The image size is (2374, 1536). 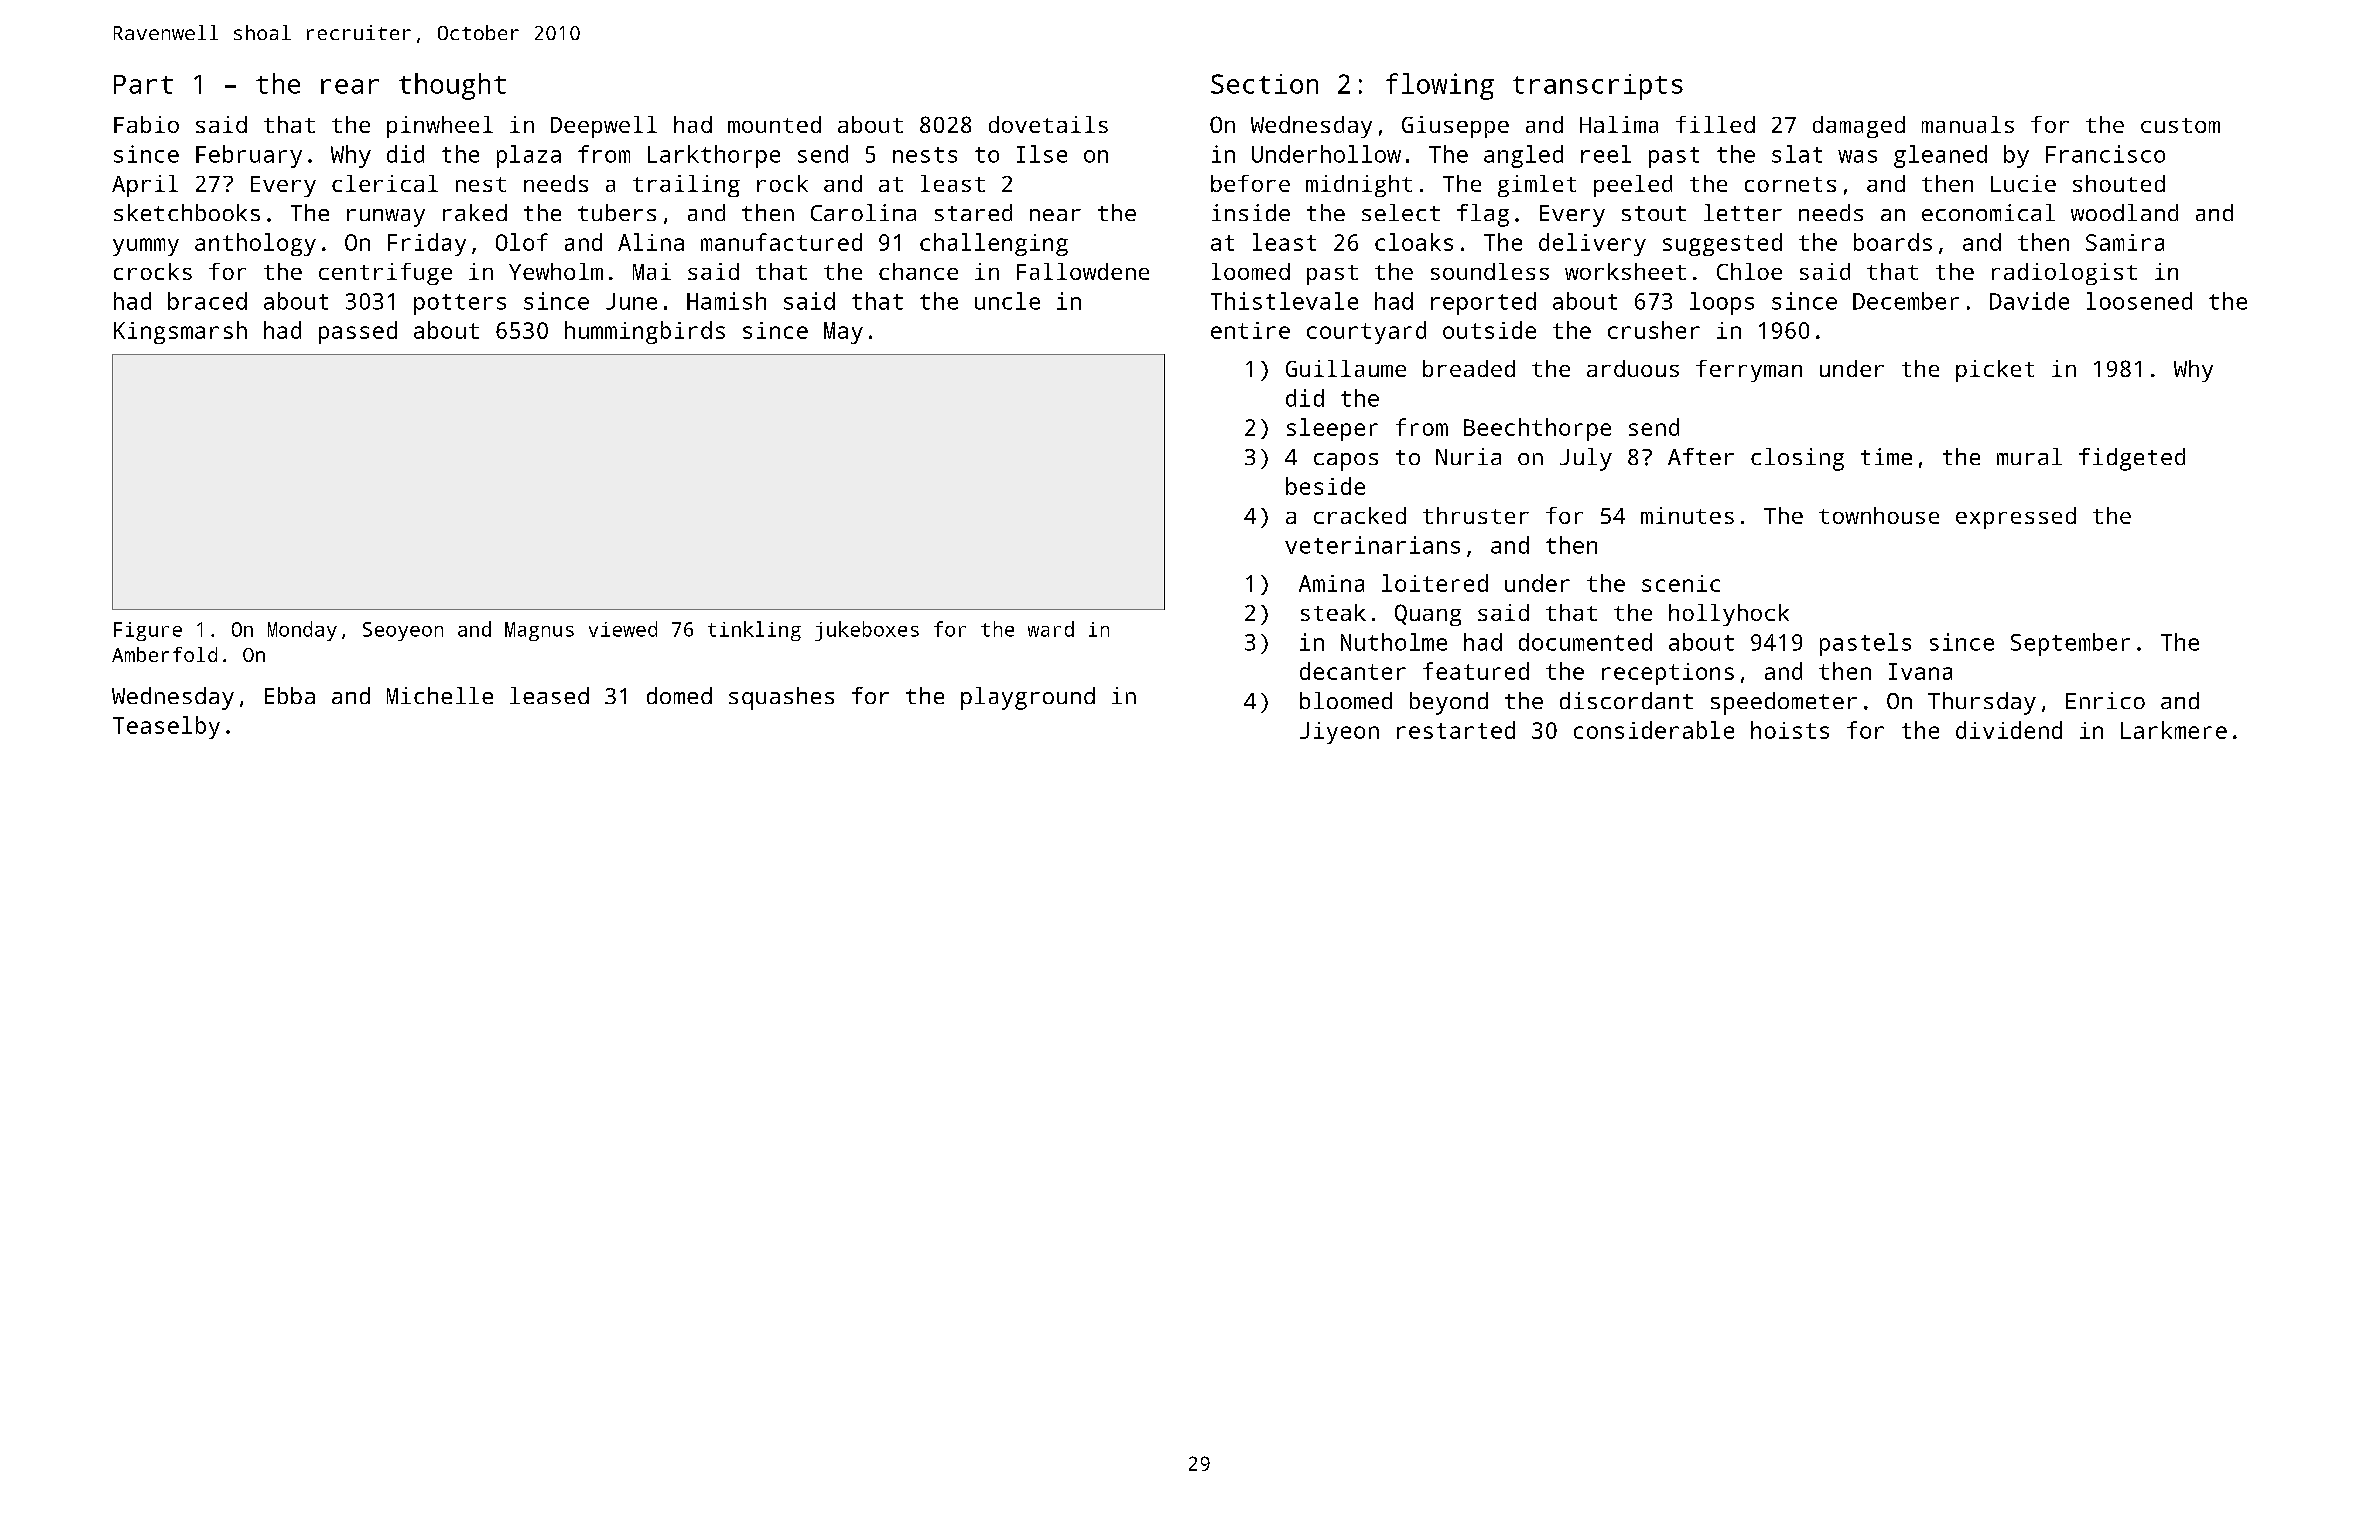 What do you see at coordinates (358, 332) in the screenshot?
I see `passed` at bounding box center [358, 332].
